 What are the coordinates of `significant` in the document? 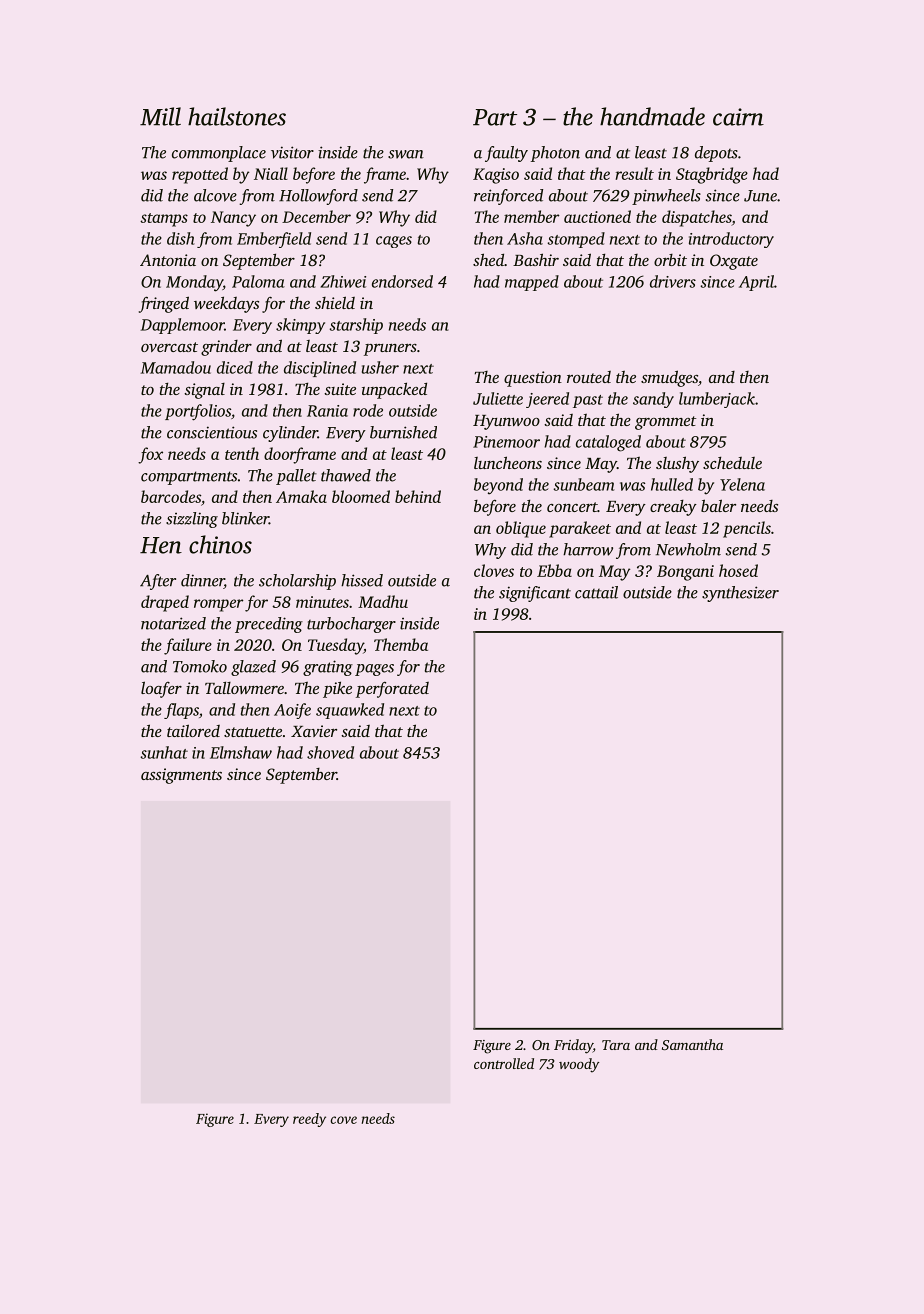 It's located at (535, 594).
